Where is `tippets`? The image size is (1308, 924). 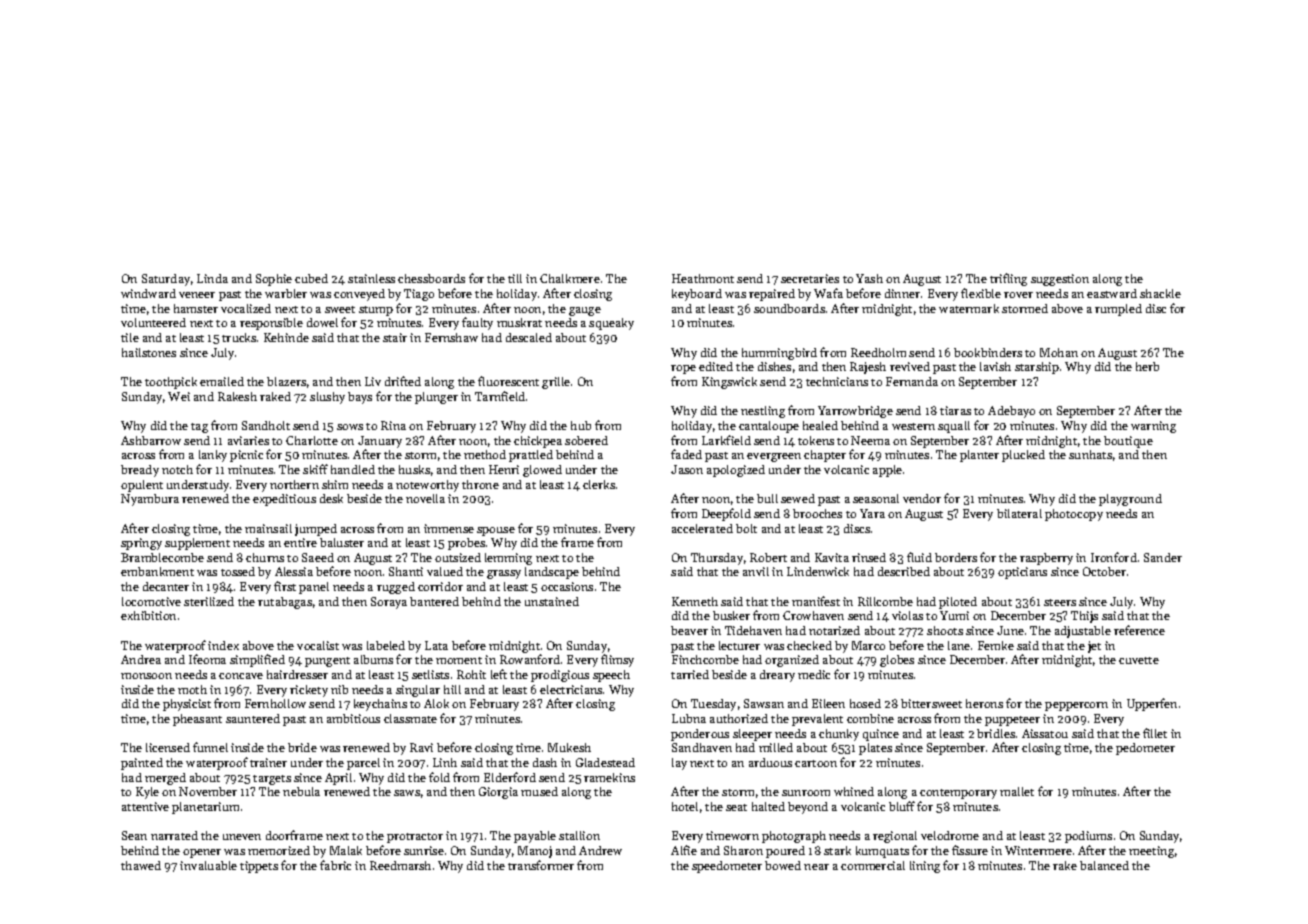 tippets is located at coordinates (259, 867).
